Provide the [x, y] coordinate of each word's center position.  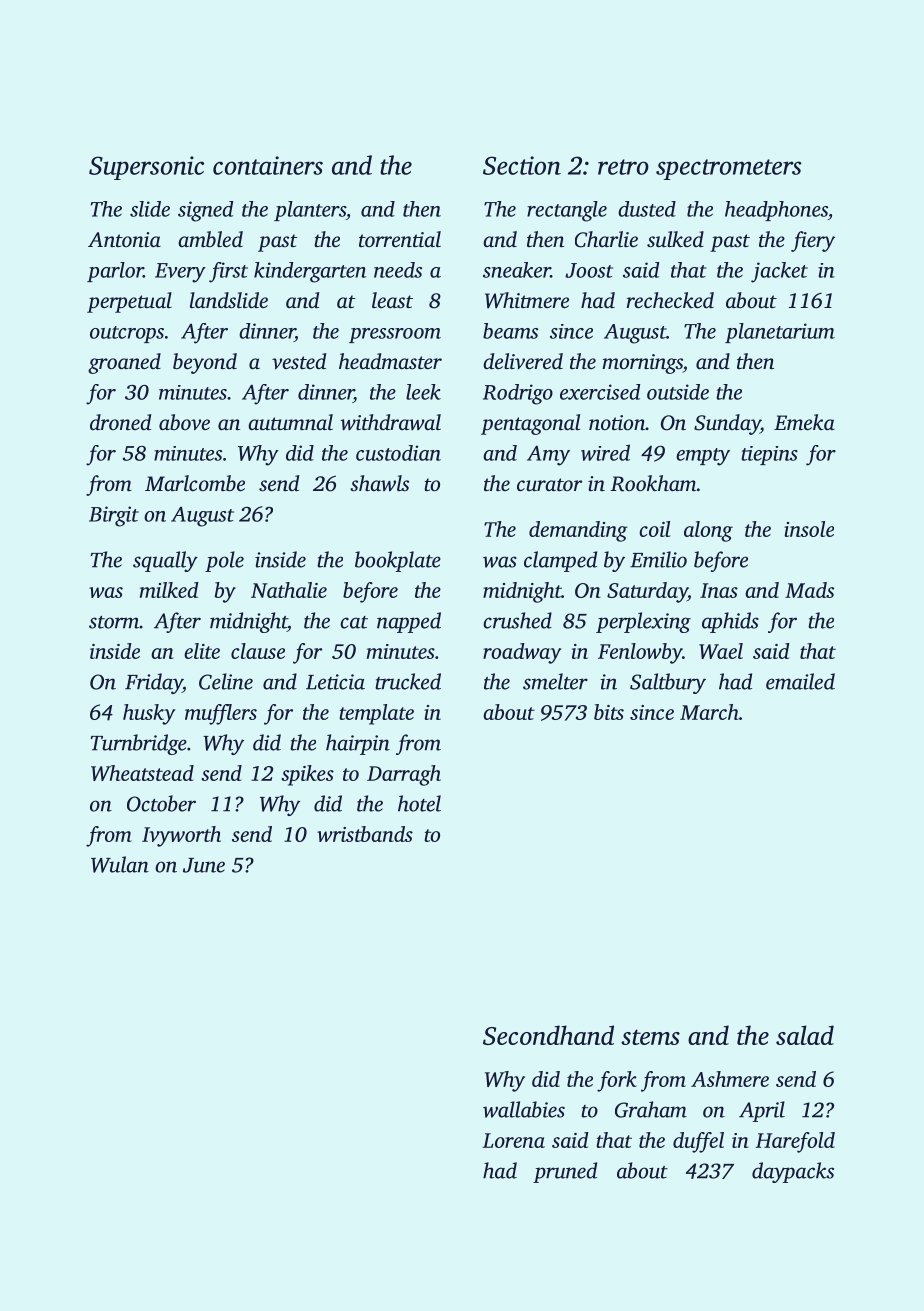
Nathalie [289, 590]
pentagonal [530, 424]
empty [703, 457]
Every [180, 273]
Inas [719, 590]
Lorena [514, 1140]
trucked [408, 681]
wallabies [524, 1109]
